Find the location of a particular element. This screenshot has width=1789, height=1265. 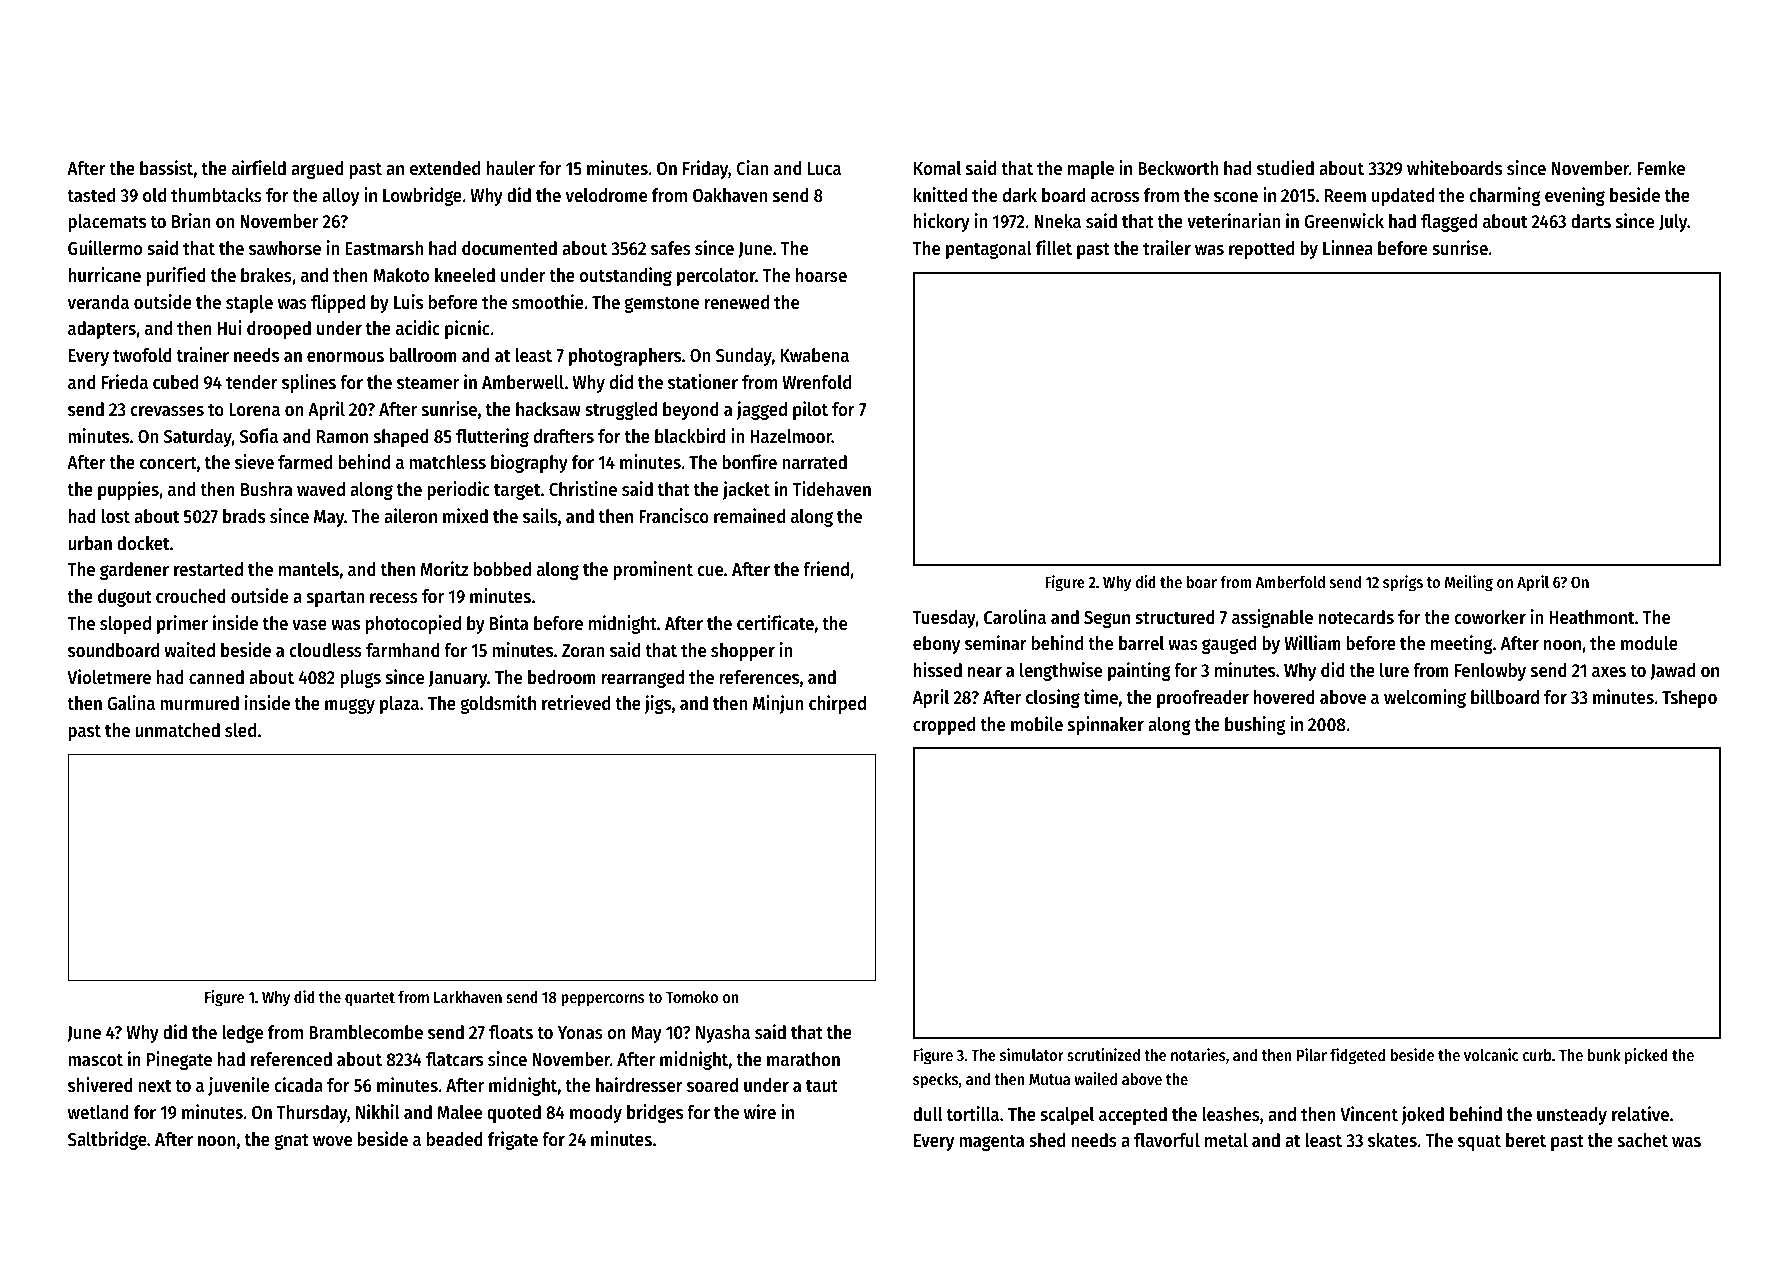

July is located at coordinates (1673, 223).
